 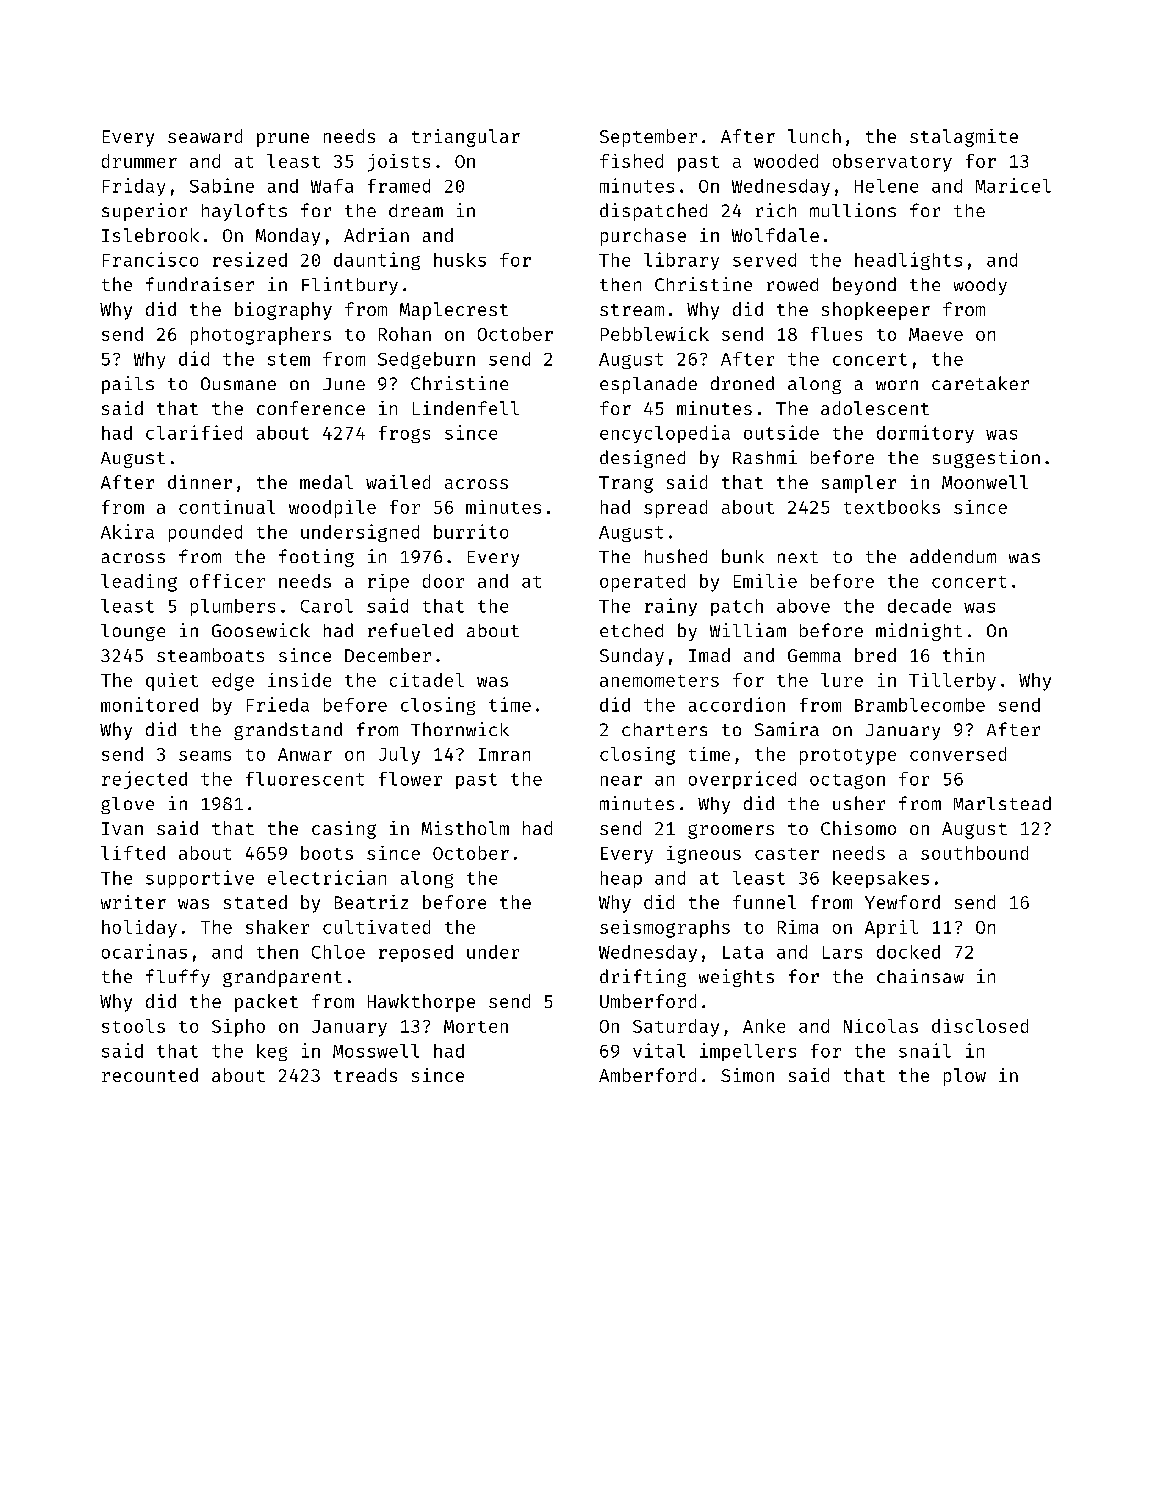 I want to click on Amberford, so click(x=647, y=1075).
